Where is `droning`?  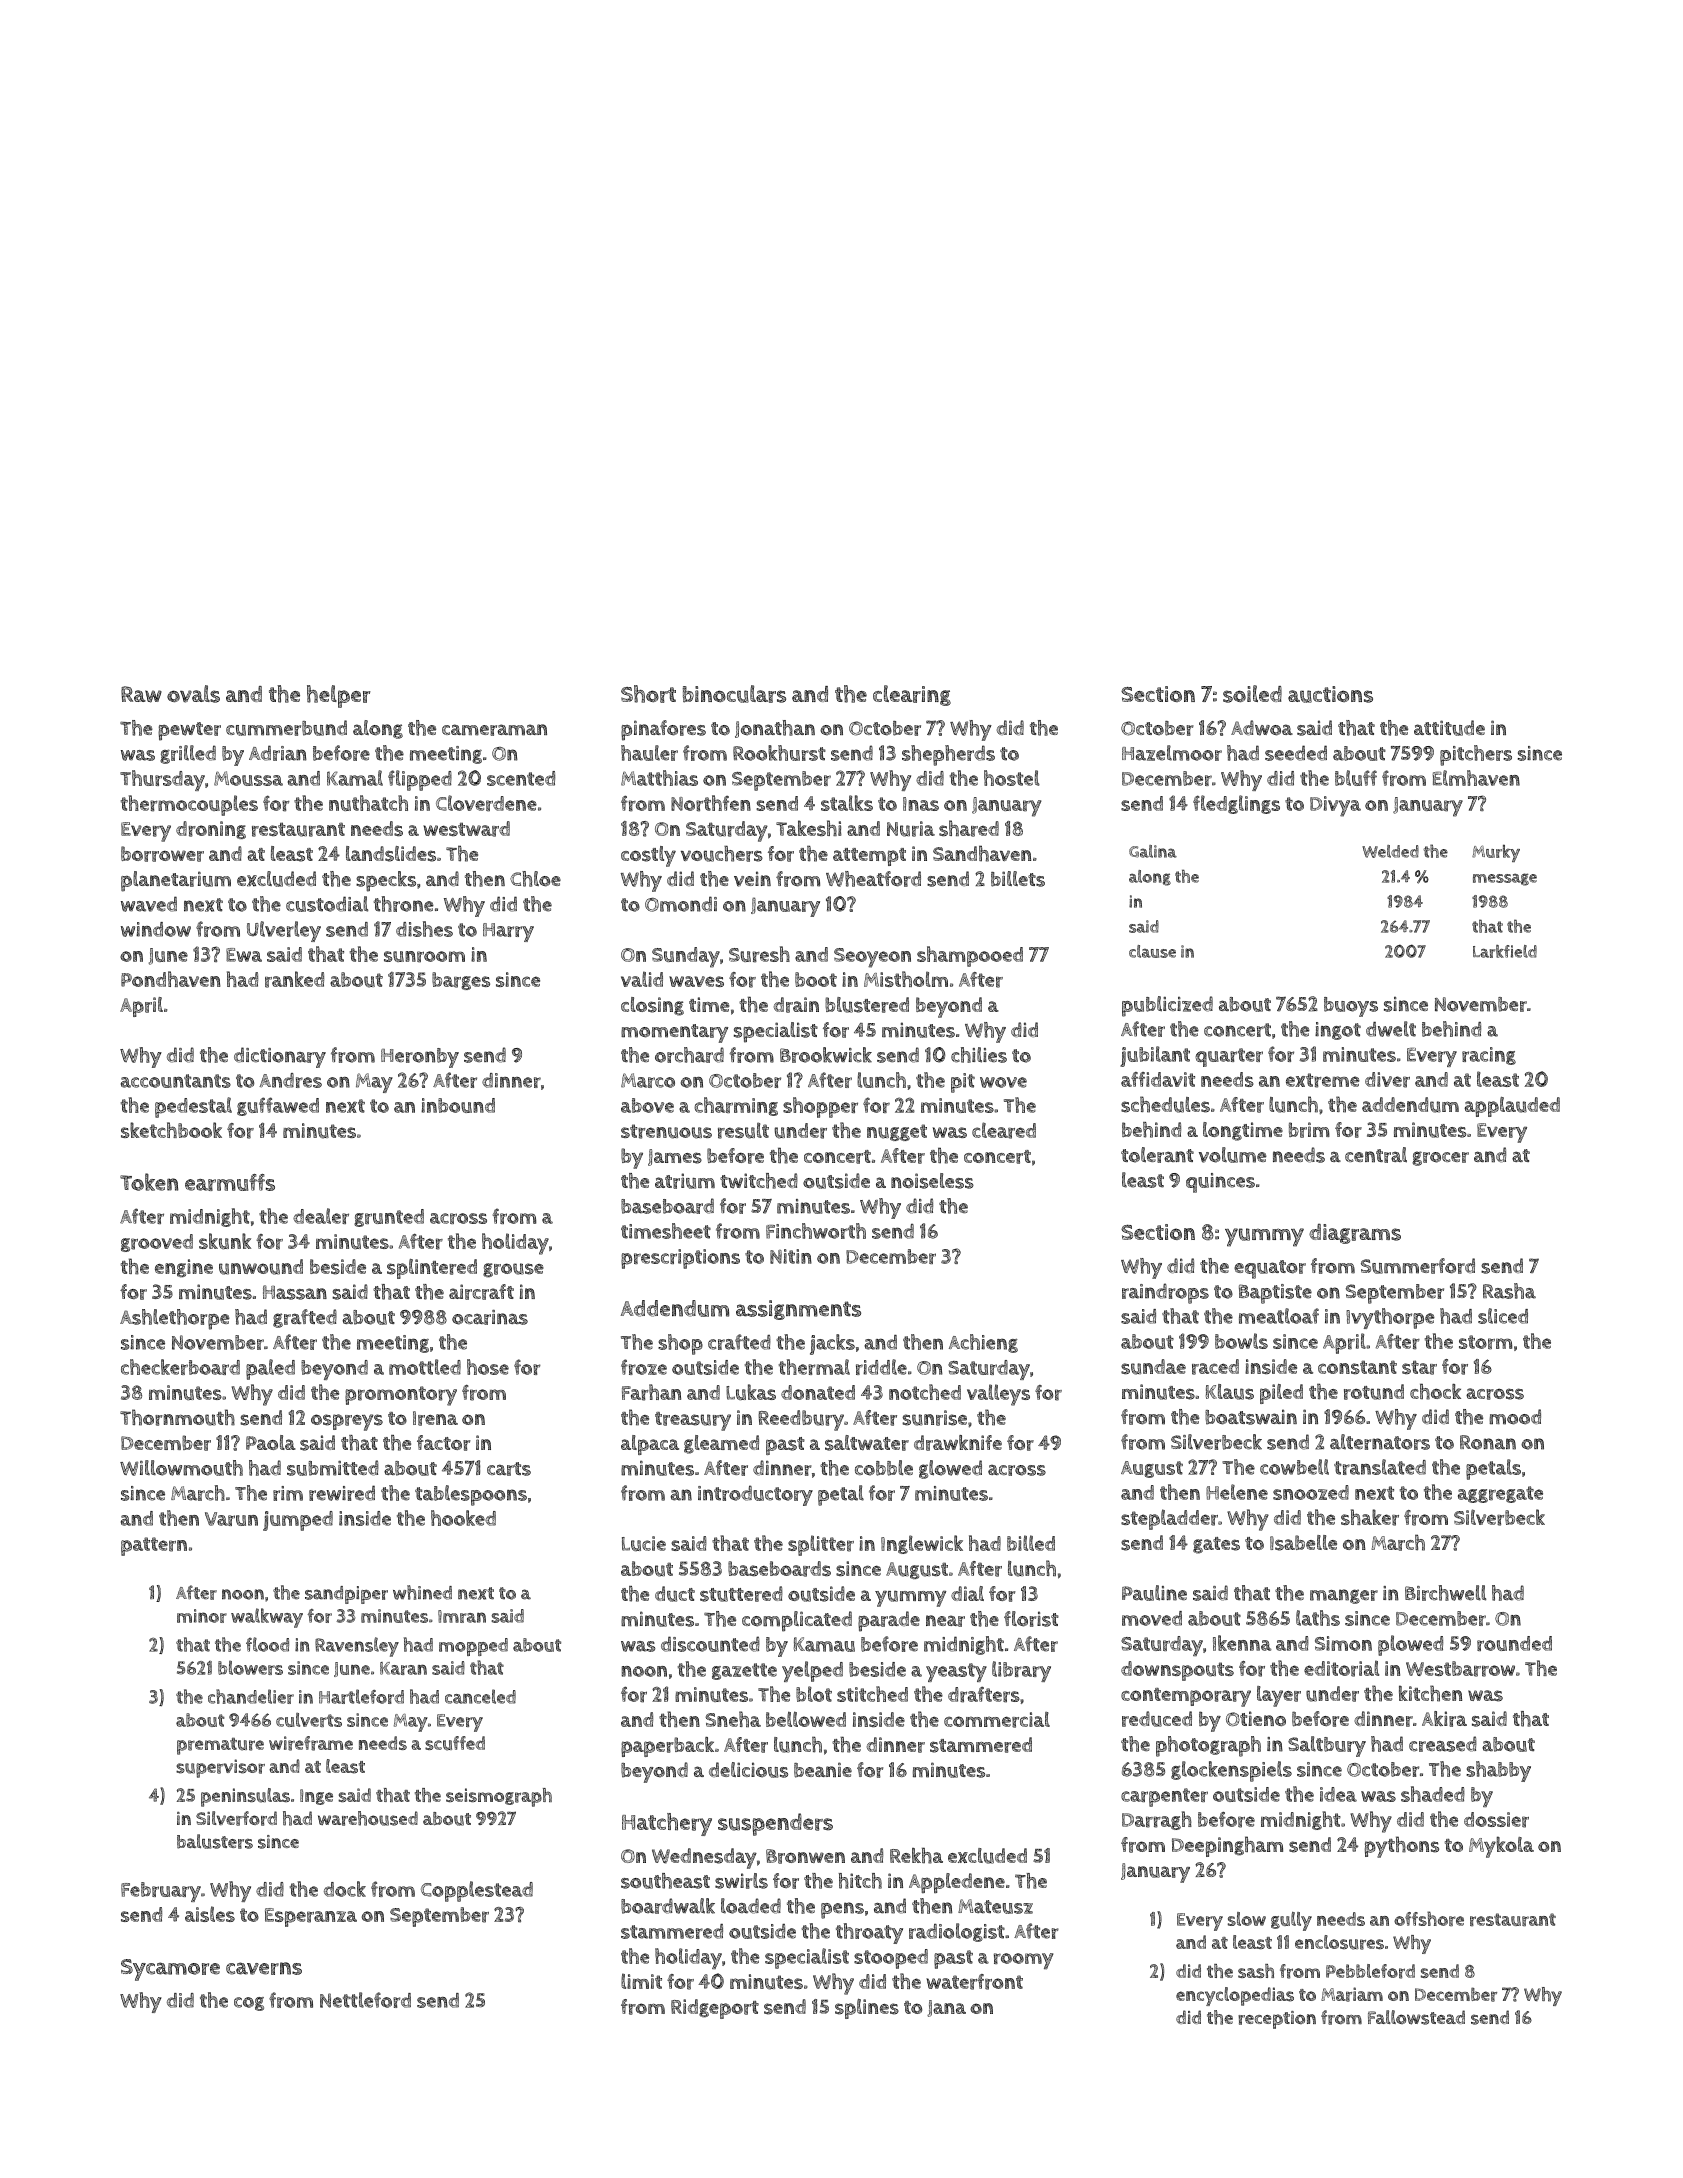
droning is located at coordinates (211, 830).
